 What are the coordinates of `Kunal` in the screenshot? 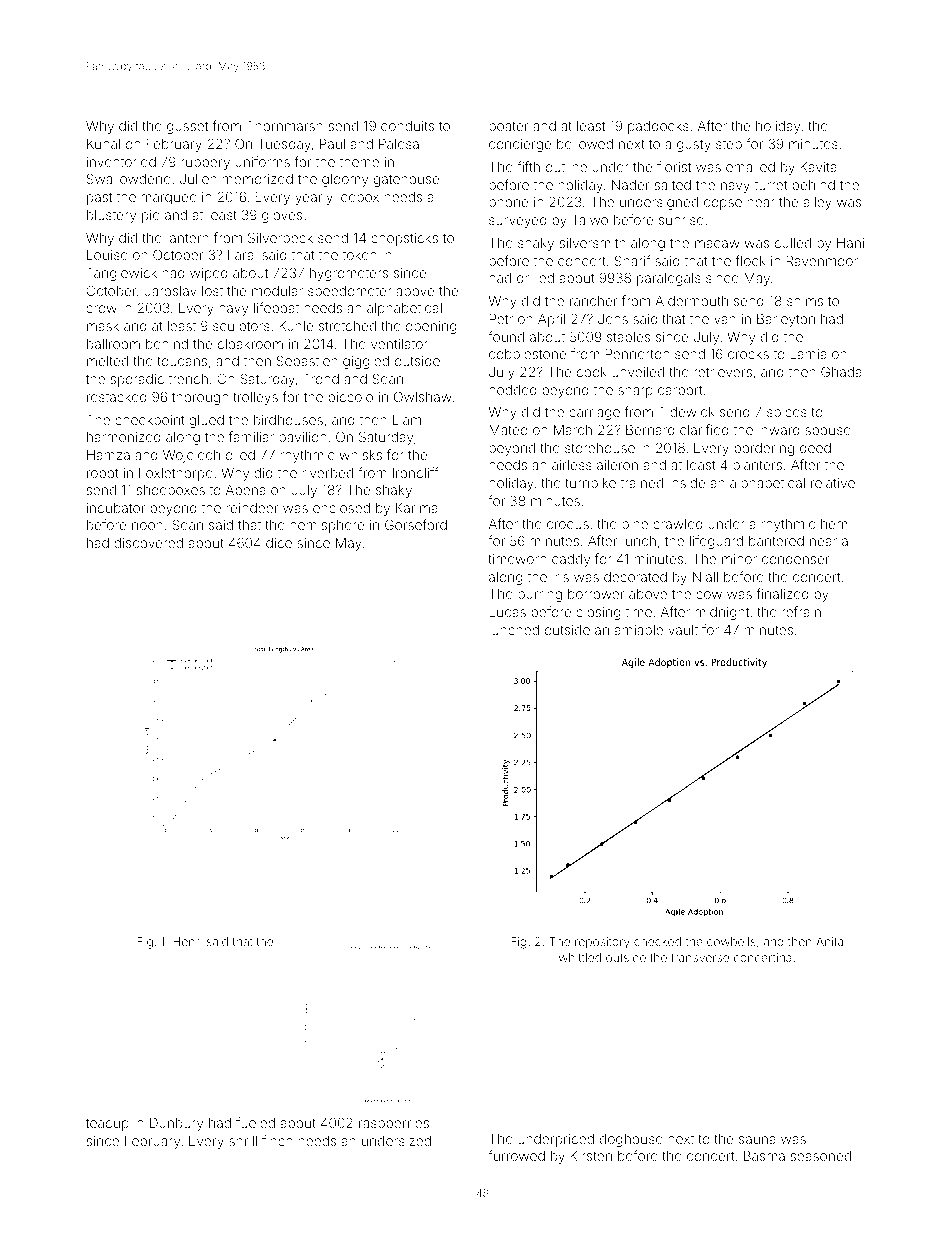 It's located at (103, 144).
